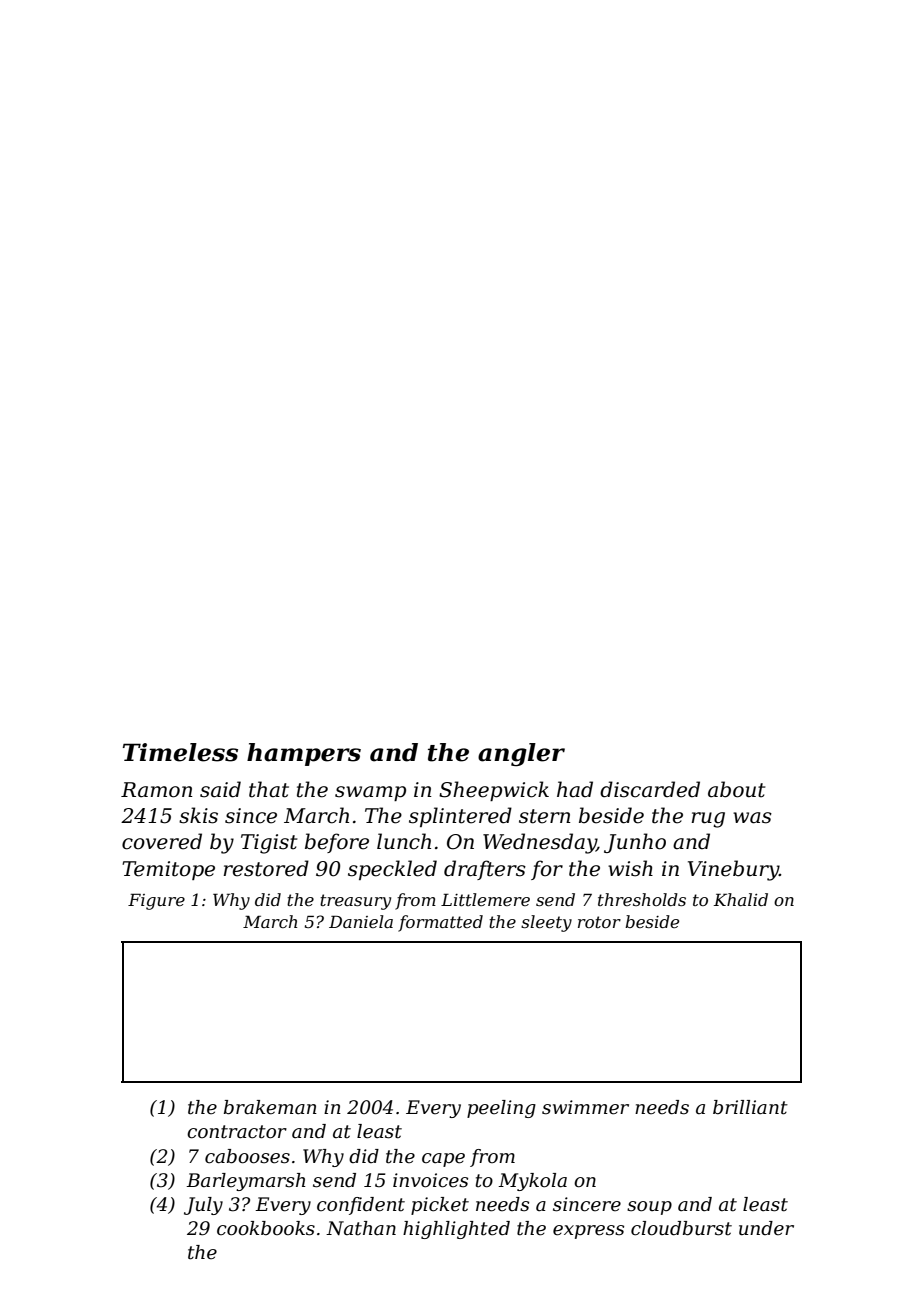 This document has height=1308, width=924. What do you see at coordinates (304, 754) in the document?
I see `hampers` at bounding box center [304, 754].
